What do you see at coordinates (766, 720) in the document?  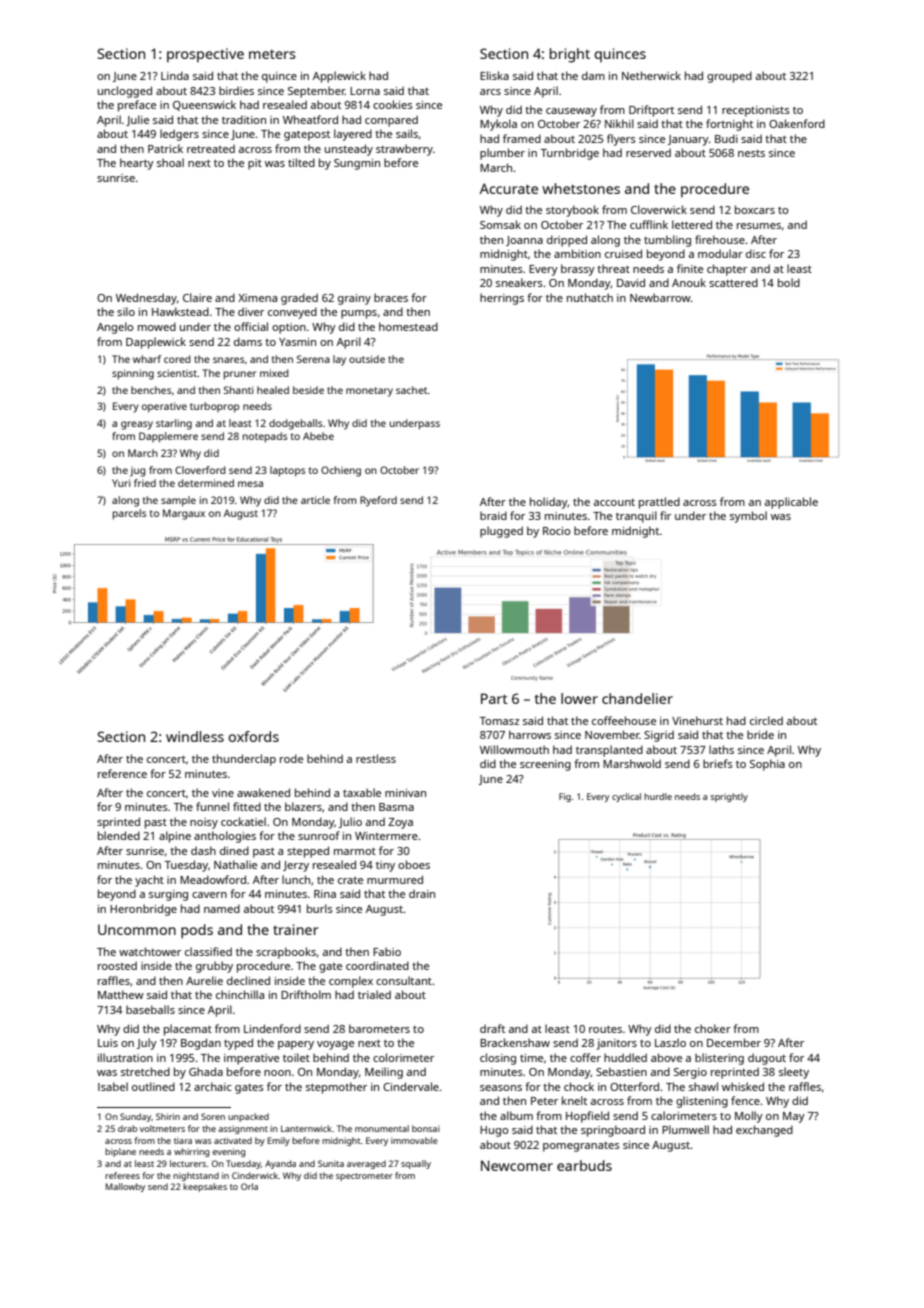 I see `circled` at bounding box center [766, 720].
